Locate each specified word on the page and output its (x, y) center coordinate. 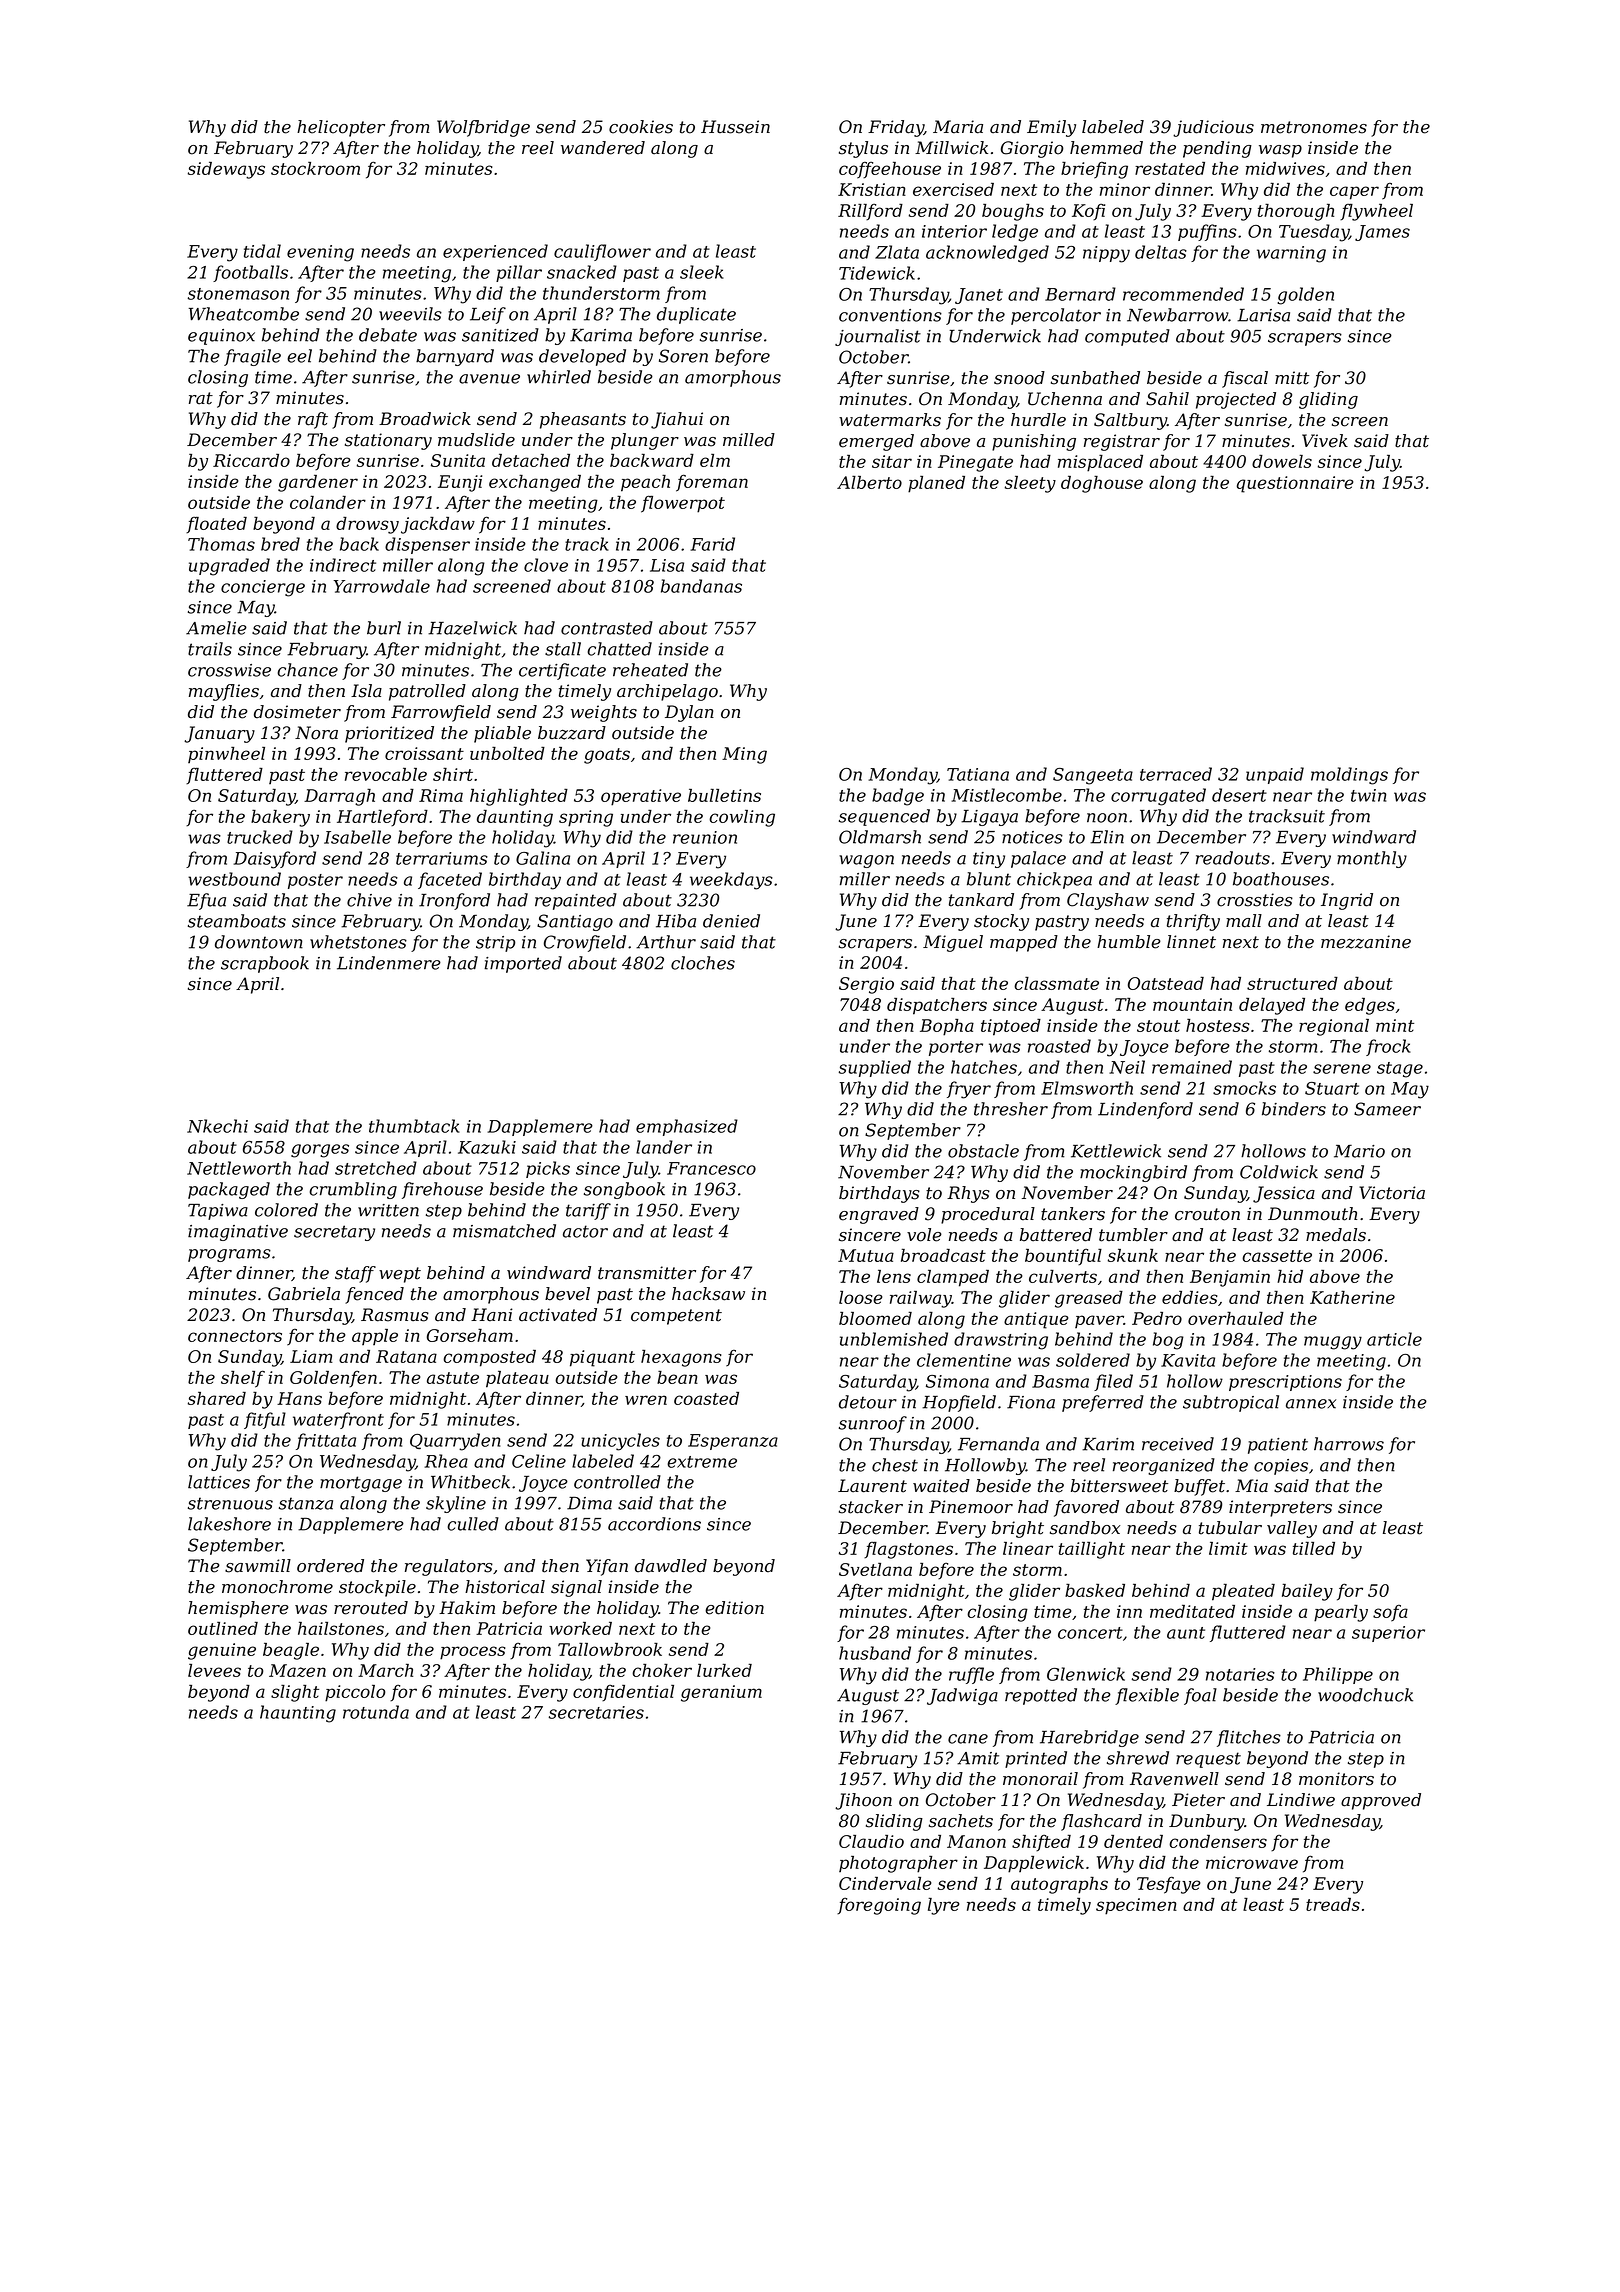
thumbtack (414, 1126)
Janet (979, 296)
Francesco (711, 1168)
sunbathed (1095, 378)
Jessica (1284, 1194)
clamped (953, 1278)
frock (1388, 1047)
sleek (702, 272)
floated (216, 524)
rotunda (376, 1712)
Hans (299, 1398)
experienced (495, 252)
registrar (1122, 442)
